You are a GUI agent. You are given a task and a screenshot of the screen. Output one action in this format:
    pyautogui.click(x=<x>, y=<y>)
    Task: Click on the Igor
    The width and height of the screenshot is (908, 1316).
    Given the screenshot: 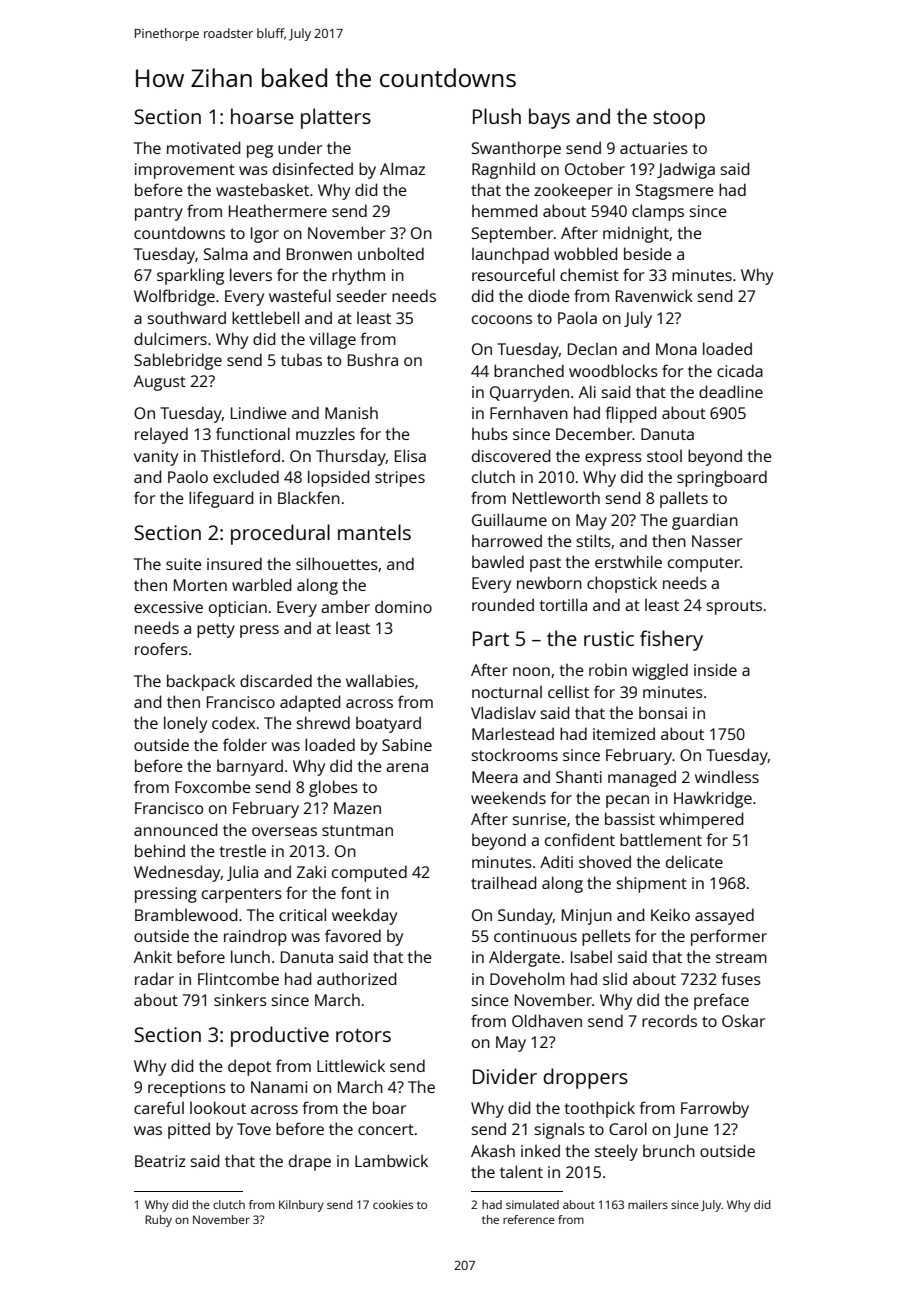 What is the action you would take?
    pyautogui.click(x=265, y=235)
